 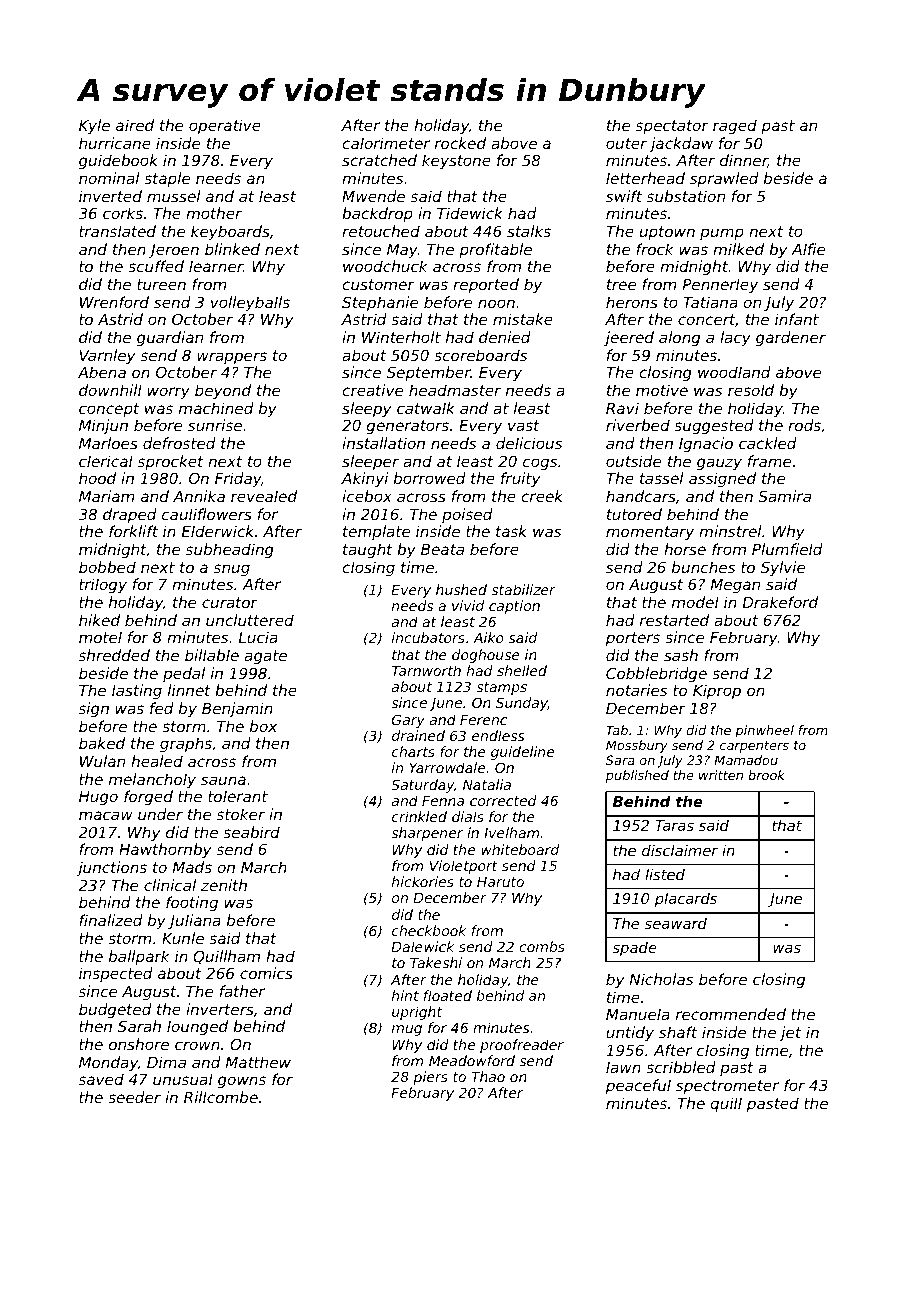 I want to click on billable, so click(x=212, y=655).
